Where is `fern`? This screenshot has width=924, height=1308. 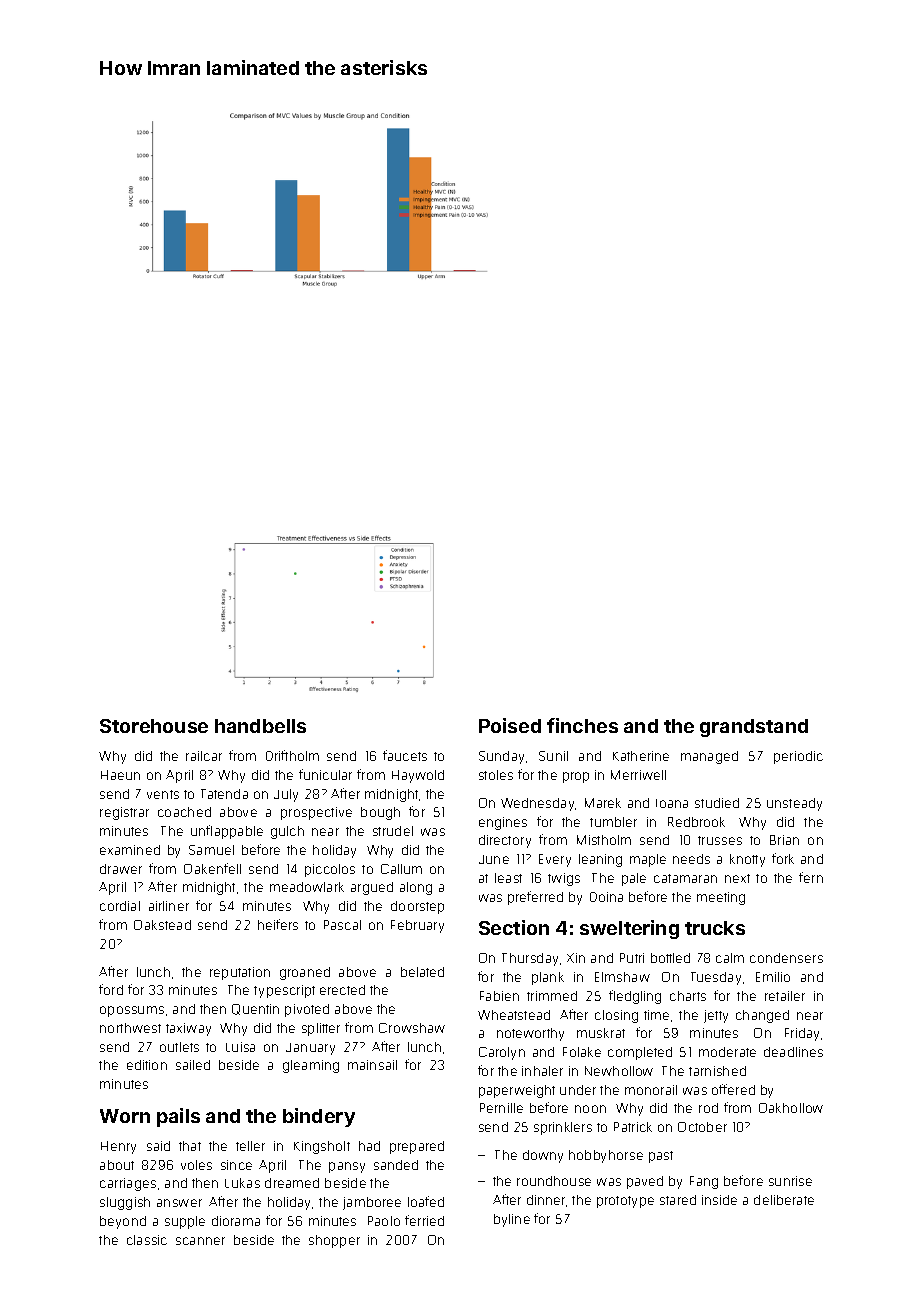 fern is located at coordinates (811, 877).
